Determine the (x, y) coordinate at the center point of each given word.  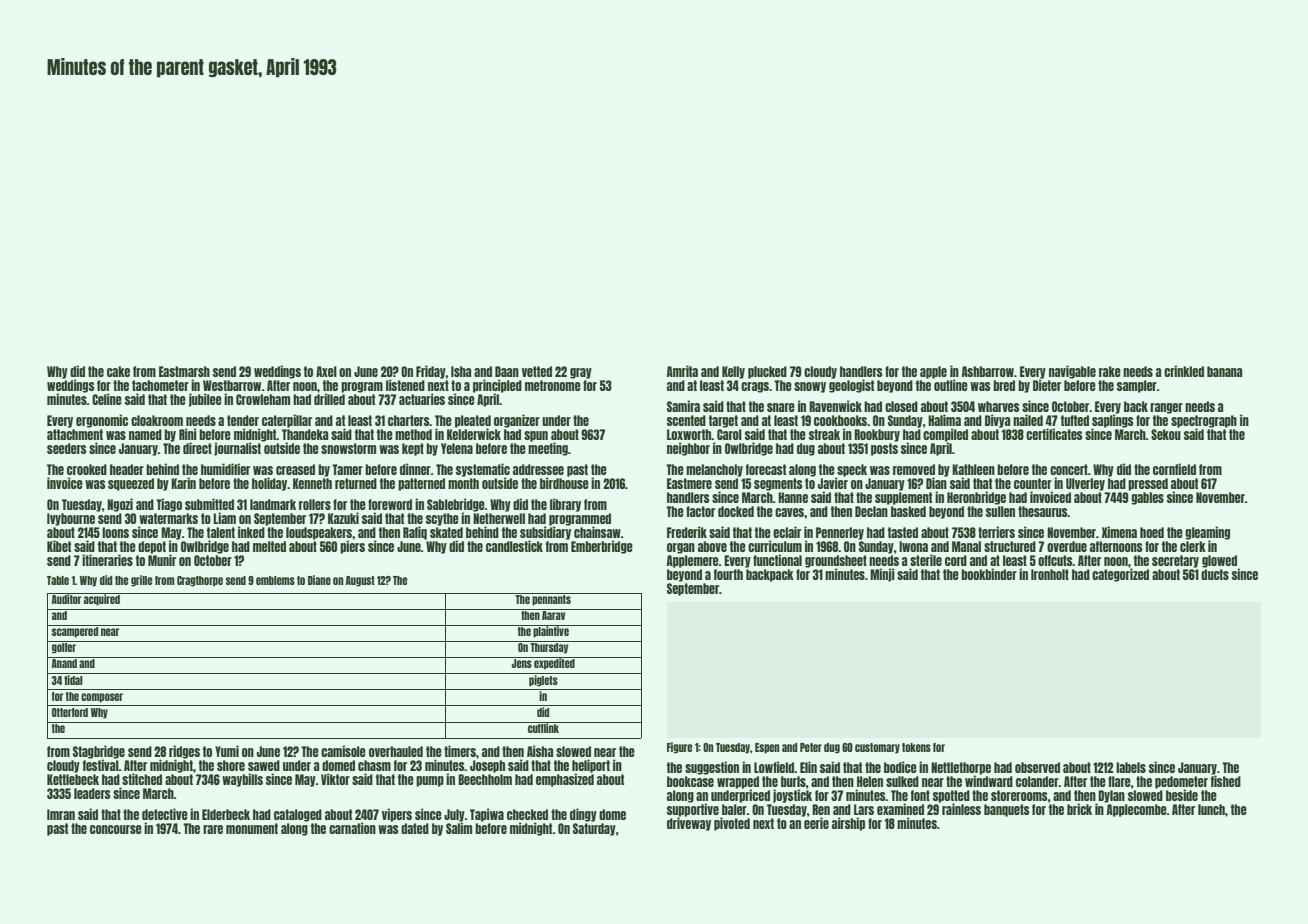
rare (213, 829)
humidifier (225, 469)
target (723, 421)
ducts (1215, 574)
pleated (473, 421)
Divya (997, 421)
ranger (1166, 408)
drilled (329, 399)
